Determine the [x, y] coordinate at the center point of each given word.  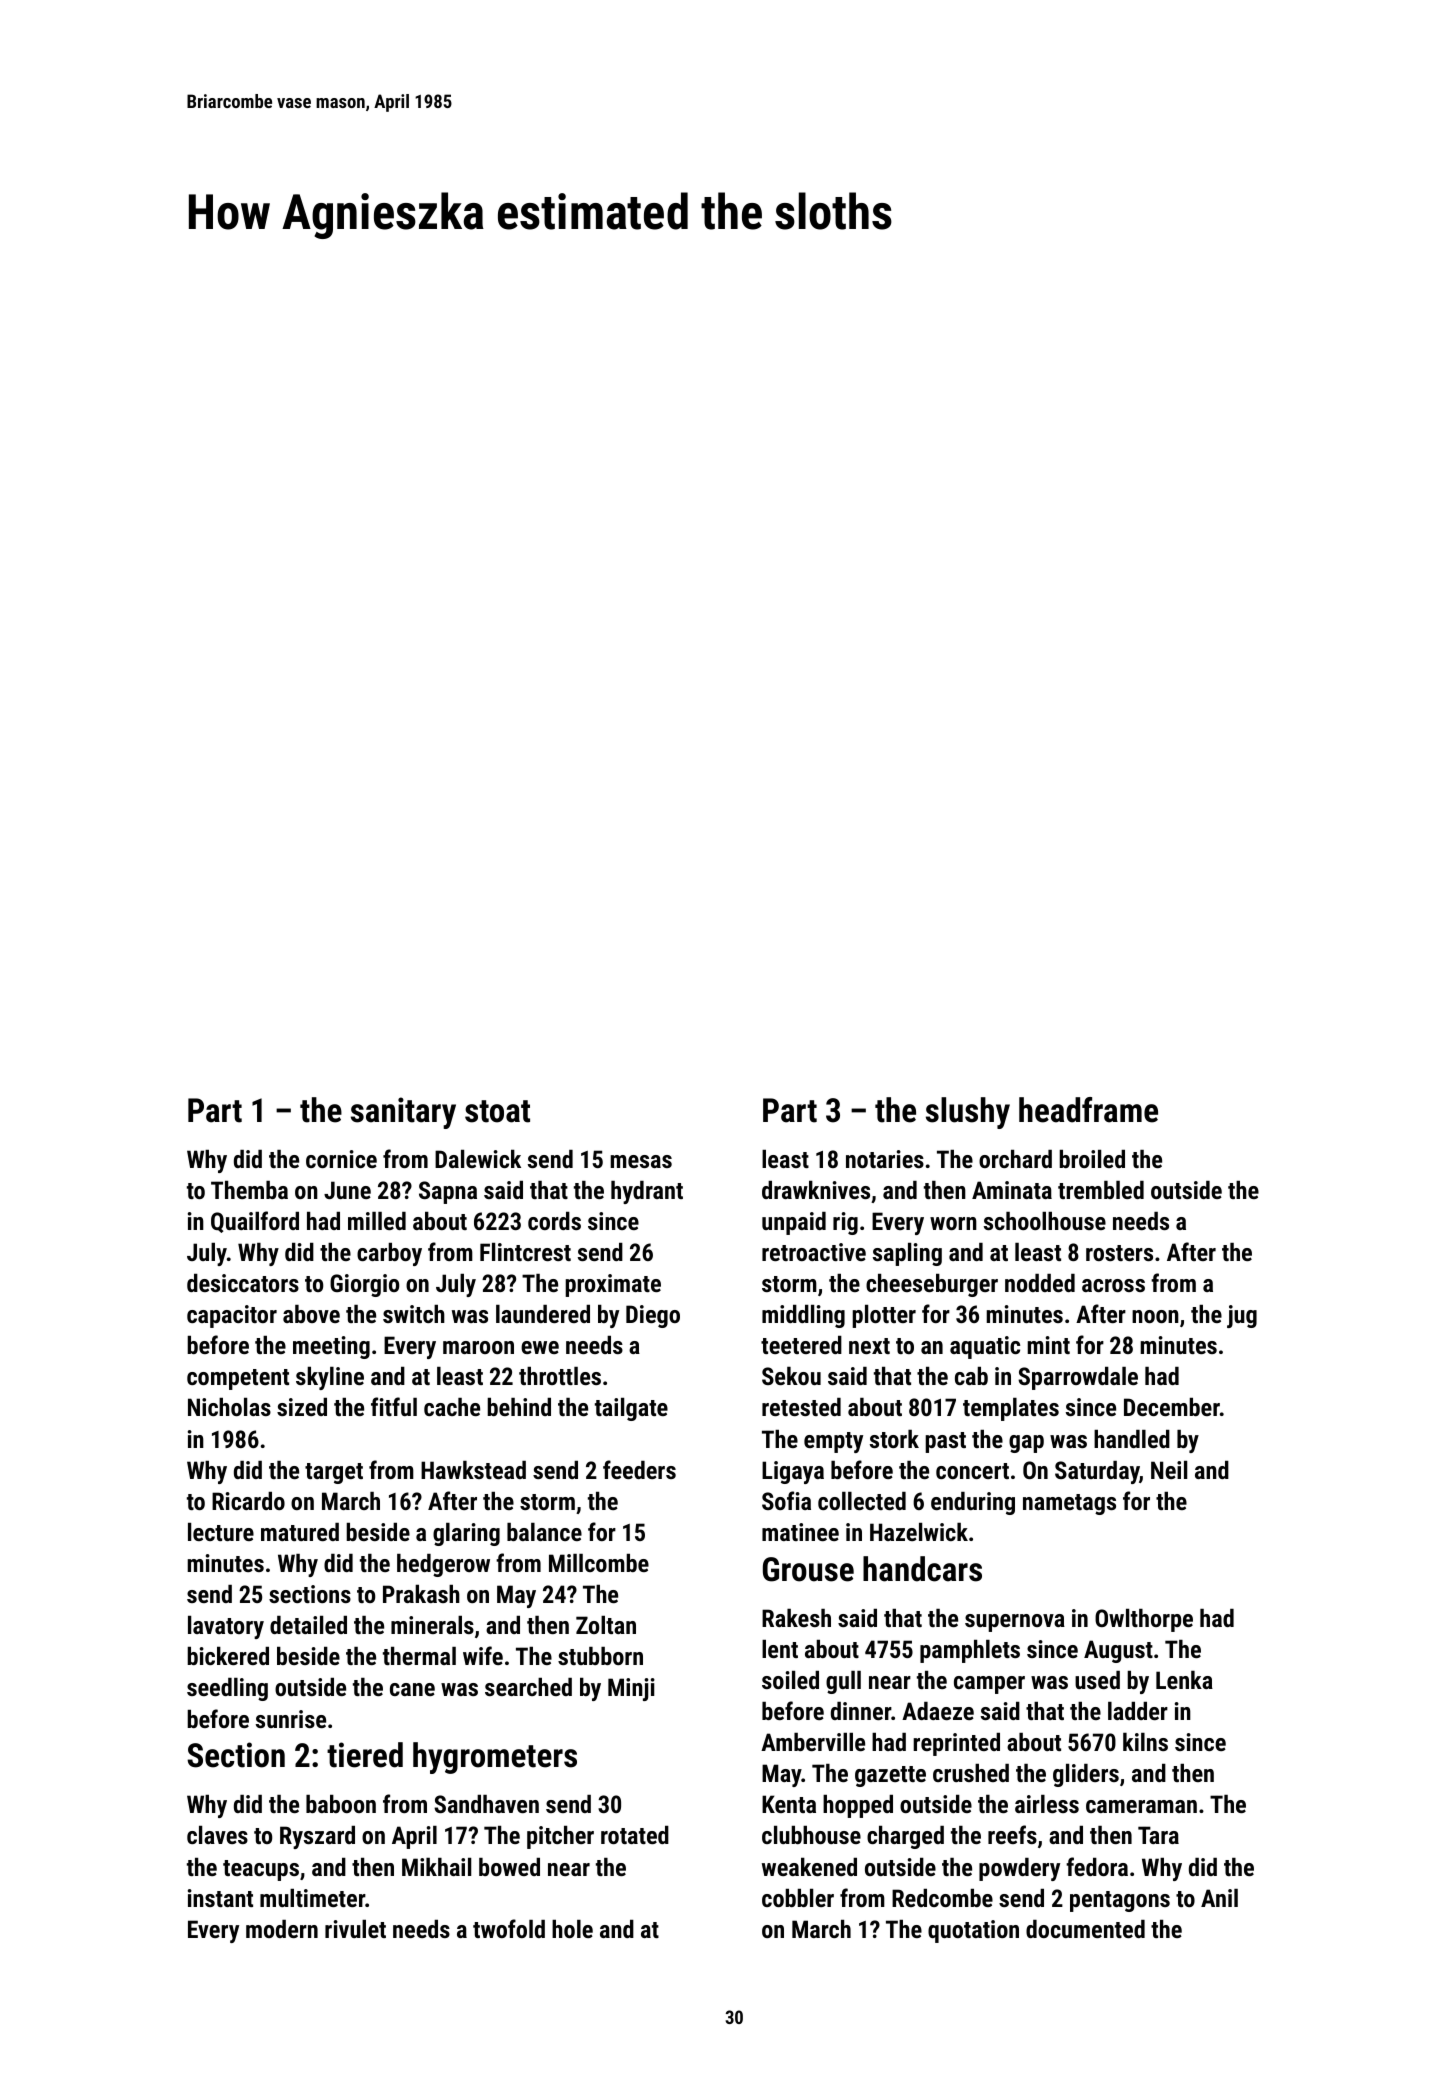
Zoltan [606, 1625]
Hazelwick [919, 1531]
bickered [228, 1655]
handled [1132, 1439]
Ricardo [248, 1501]
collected [862, 1501]
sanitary [403, 1113]
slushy [968, 1113]
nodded [1040, 1283]
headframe [1088, 1110]
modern [282, 1929]
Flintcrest [525, 1252]
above [311, 1314]
